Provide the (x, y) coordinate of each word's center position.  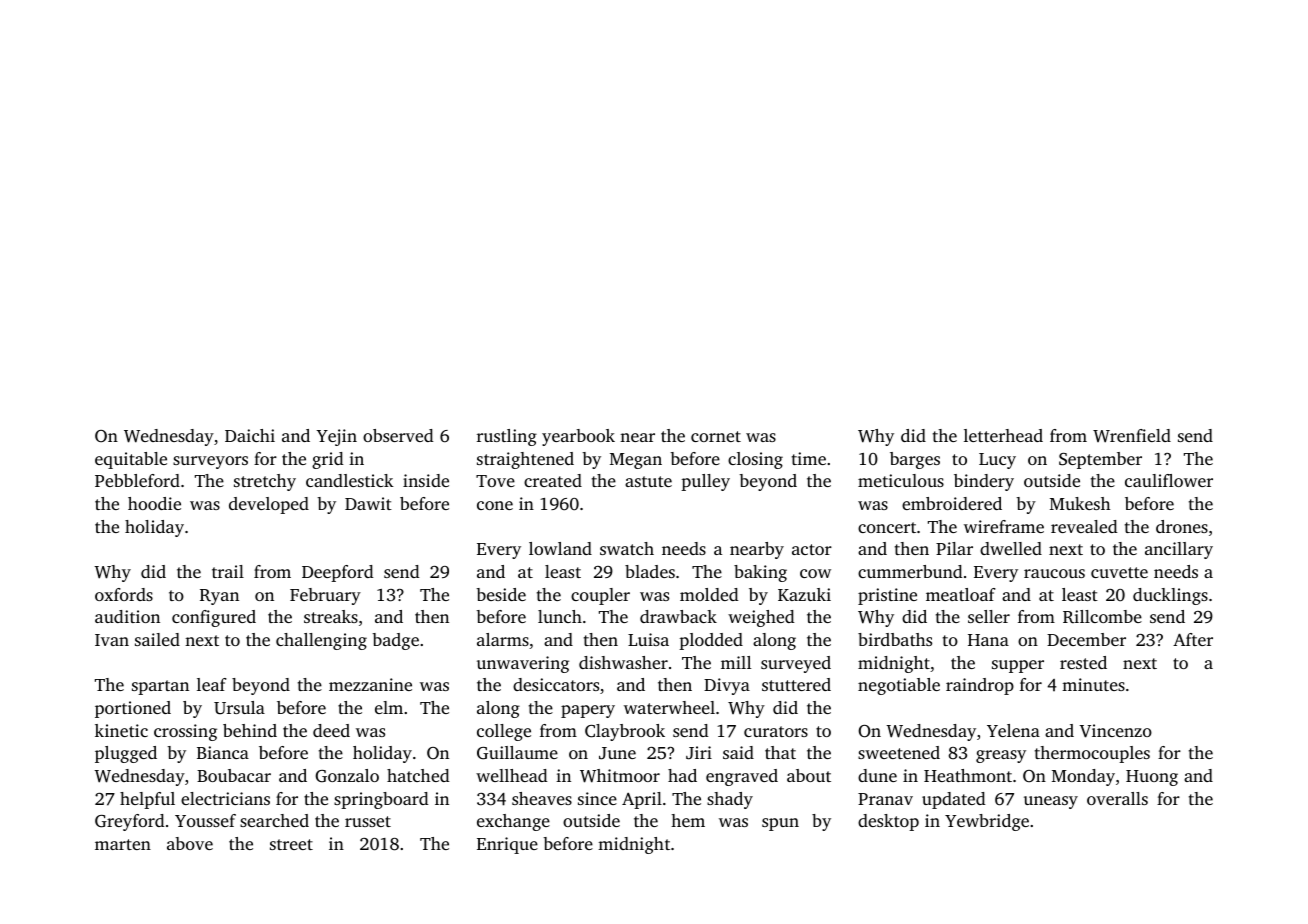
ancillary (1179, 550)
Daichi (250, 435)
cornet (716, 436)
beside (501, 594)
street (291, 844)
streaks (331, 616)
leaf (212, 684)
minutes (1093, 684)
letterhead (1003, 435)
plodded (711, 641)
